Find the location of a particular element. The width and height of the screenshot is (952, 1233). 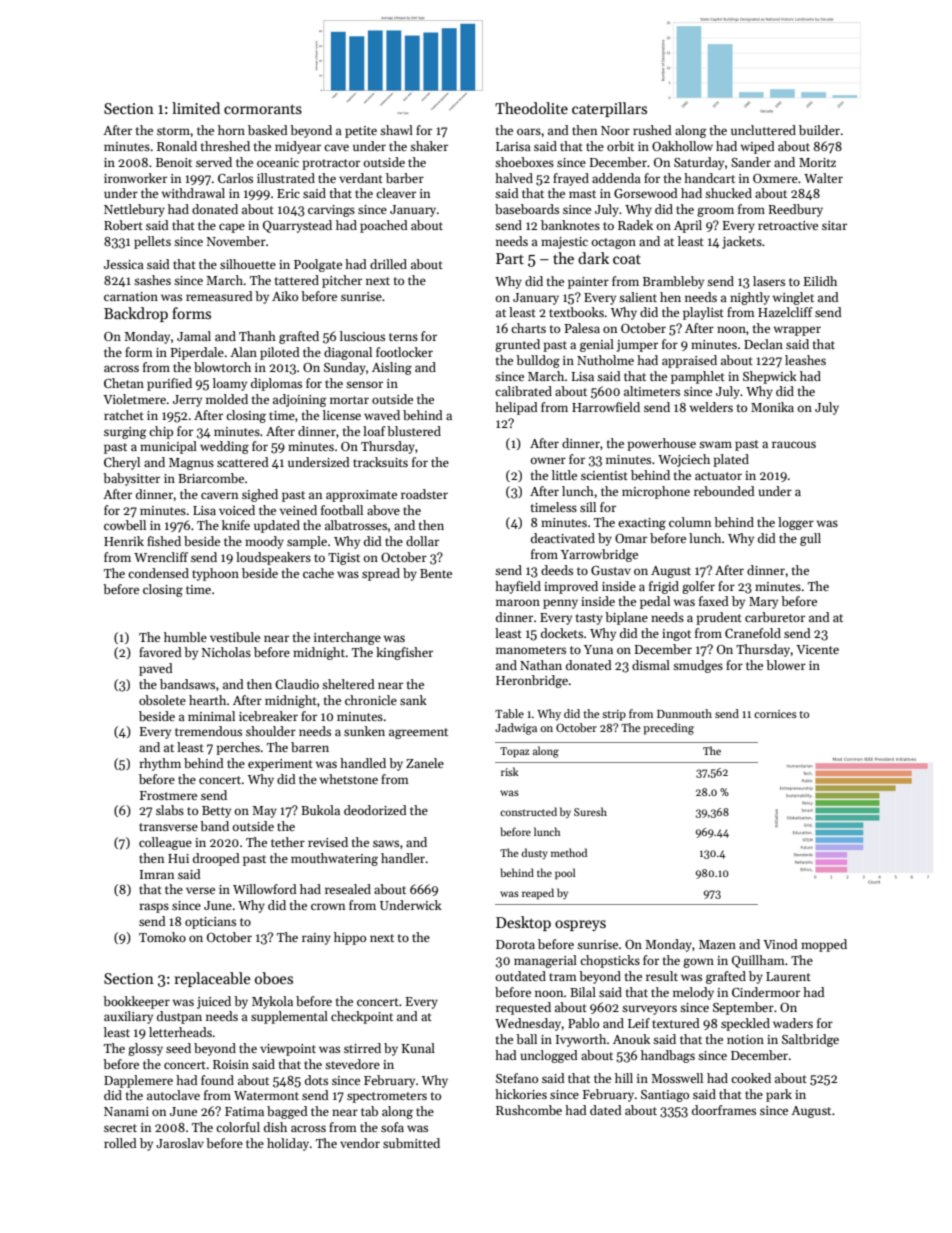

viewpoint is located at coordinates (288, 1050).
